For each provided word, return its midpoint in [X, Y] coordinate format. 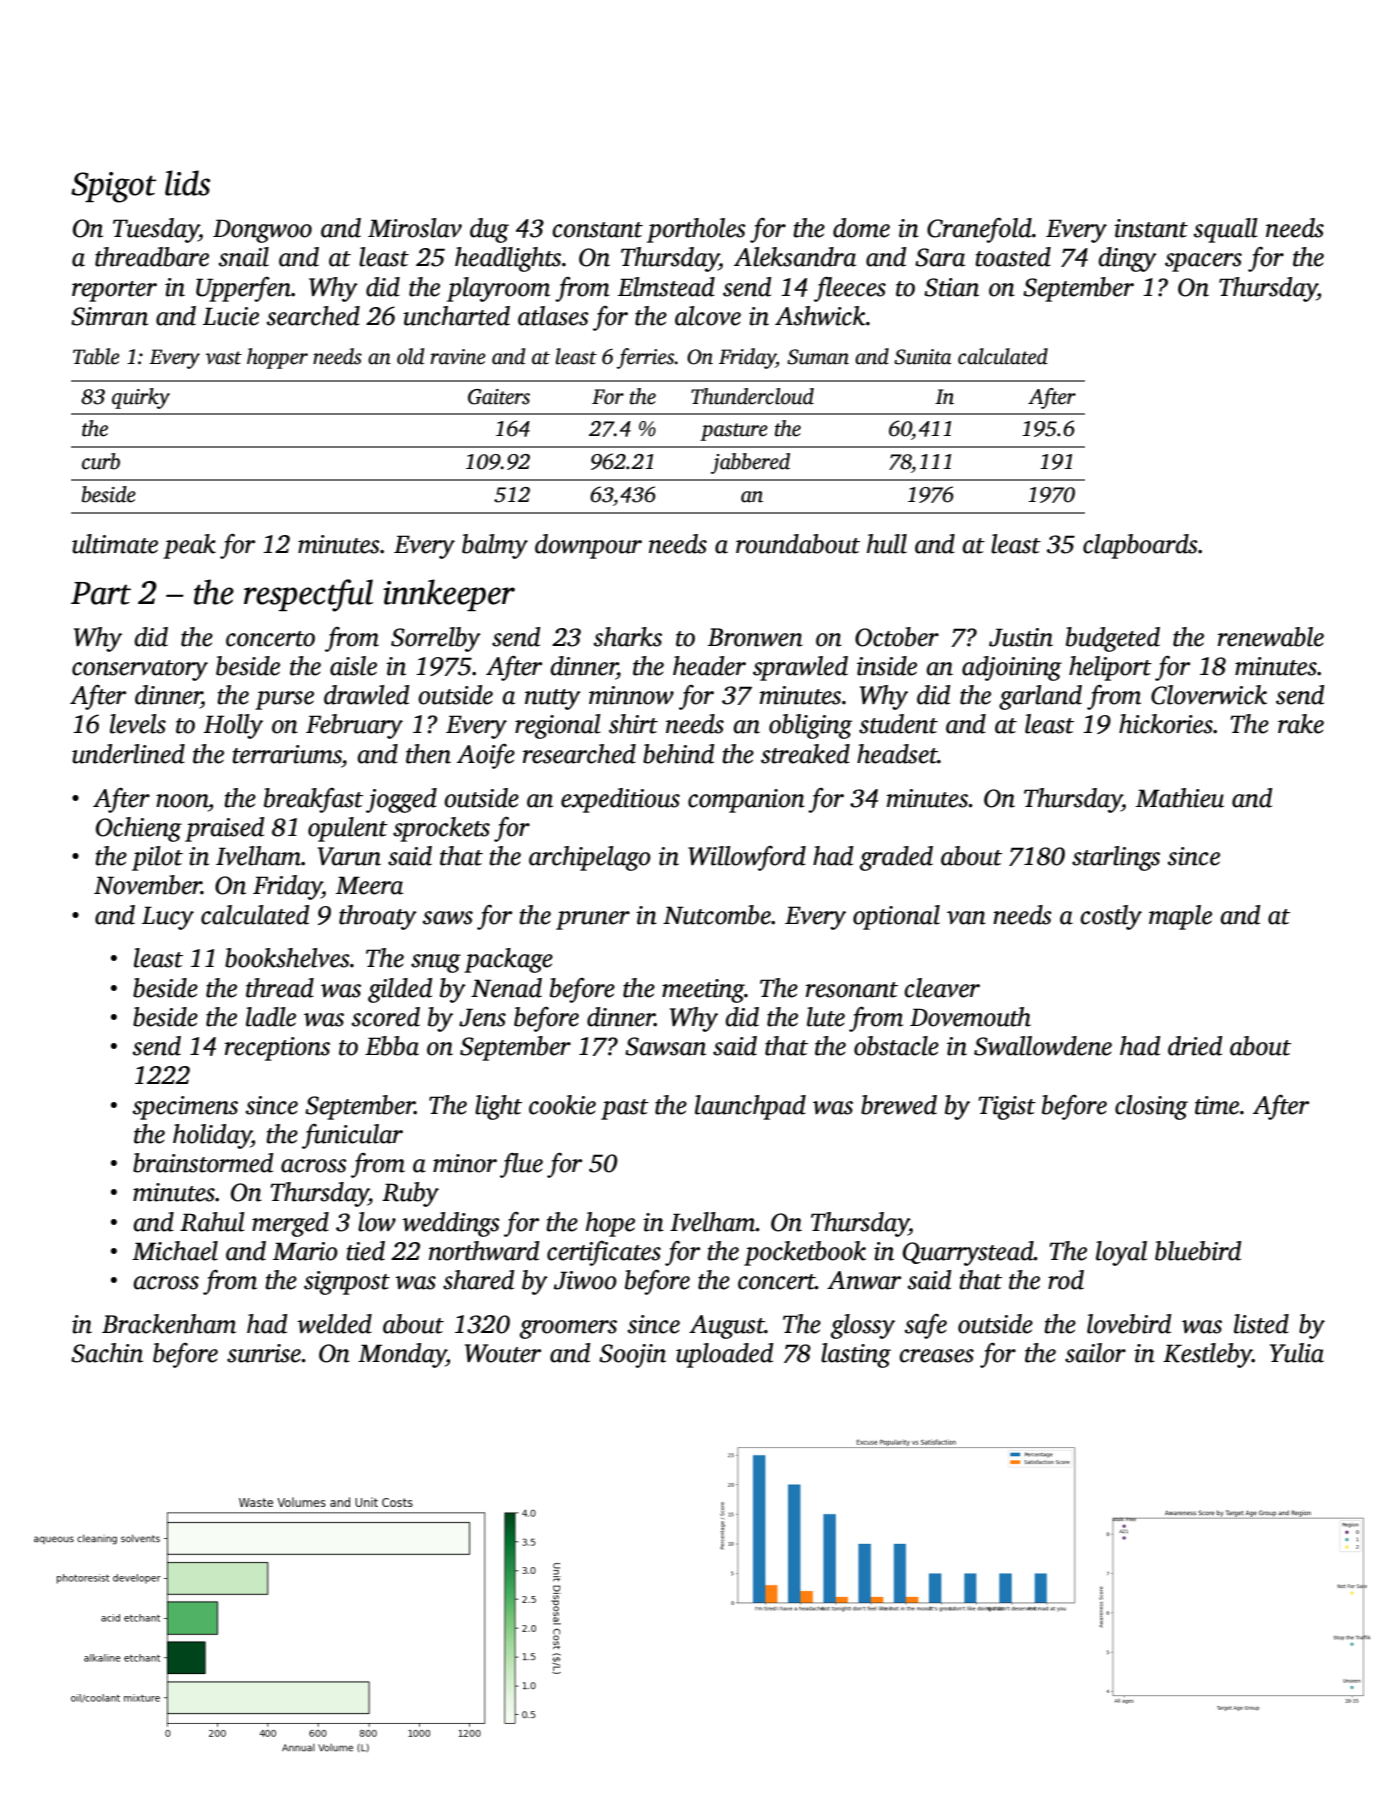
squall [1226, 230]
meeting [703, 991]
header [709, 666]
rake [1301, 724]
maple [1180, 917]
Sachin [107, 1353]
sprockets [441, 829]
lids [187, 183]
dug [489, 230]
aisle [353, 666]
